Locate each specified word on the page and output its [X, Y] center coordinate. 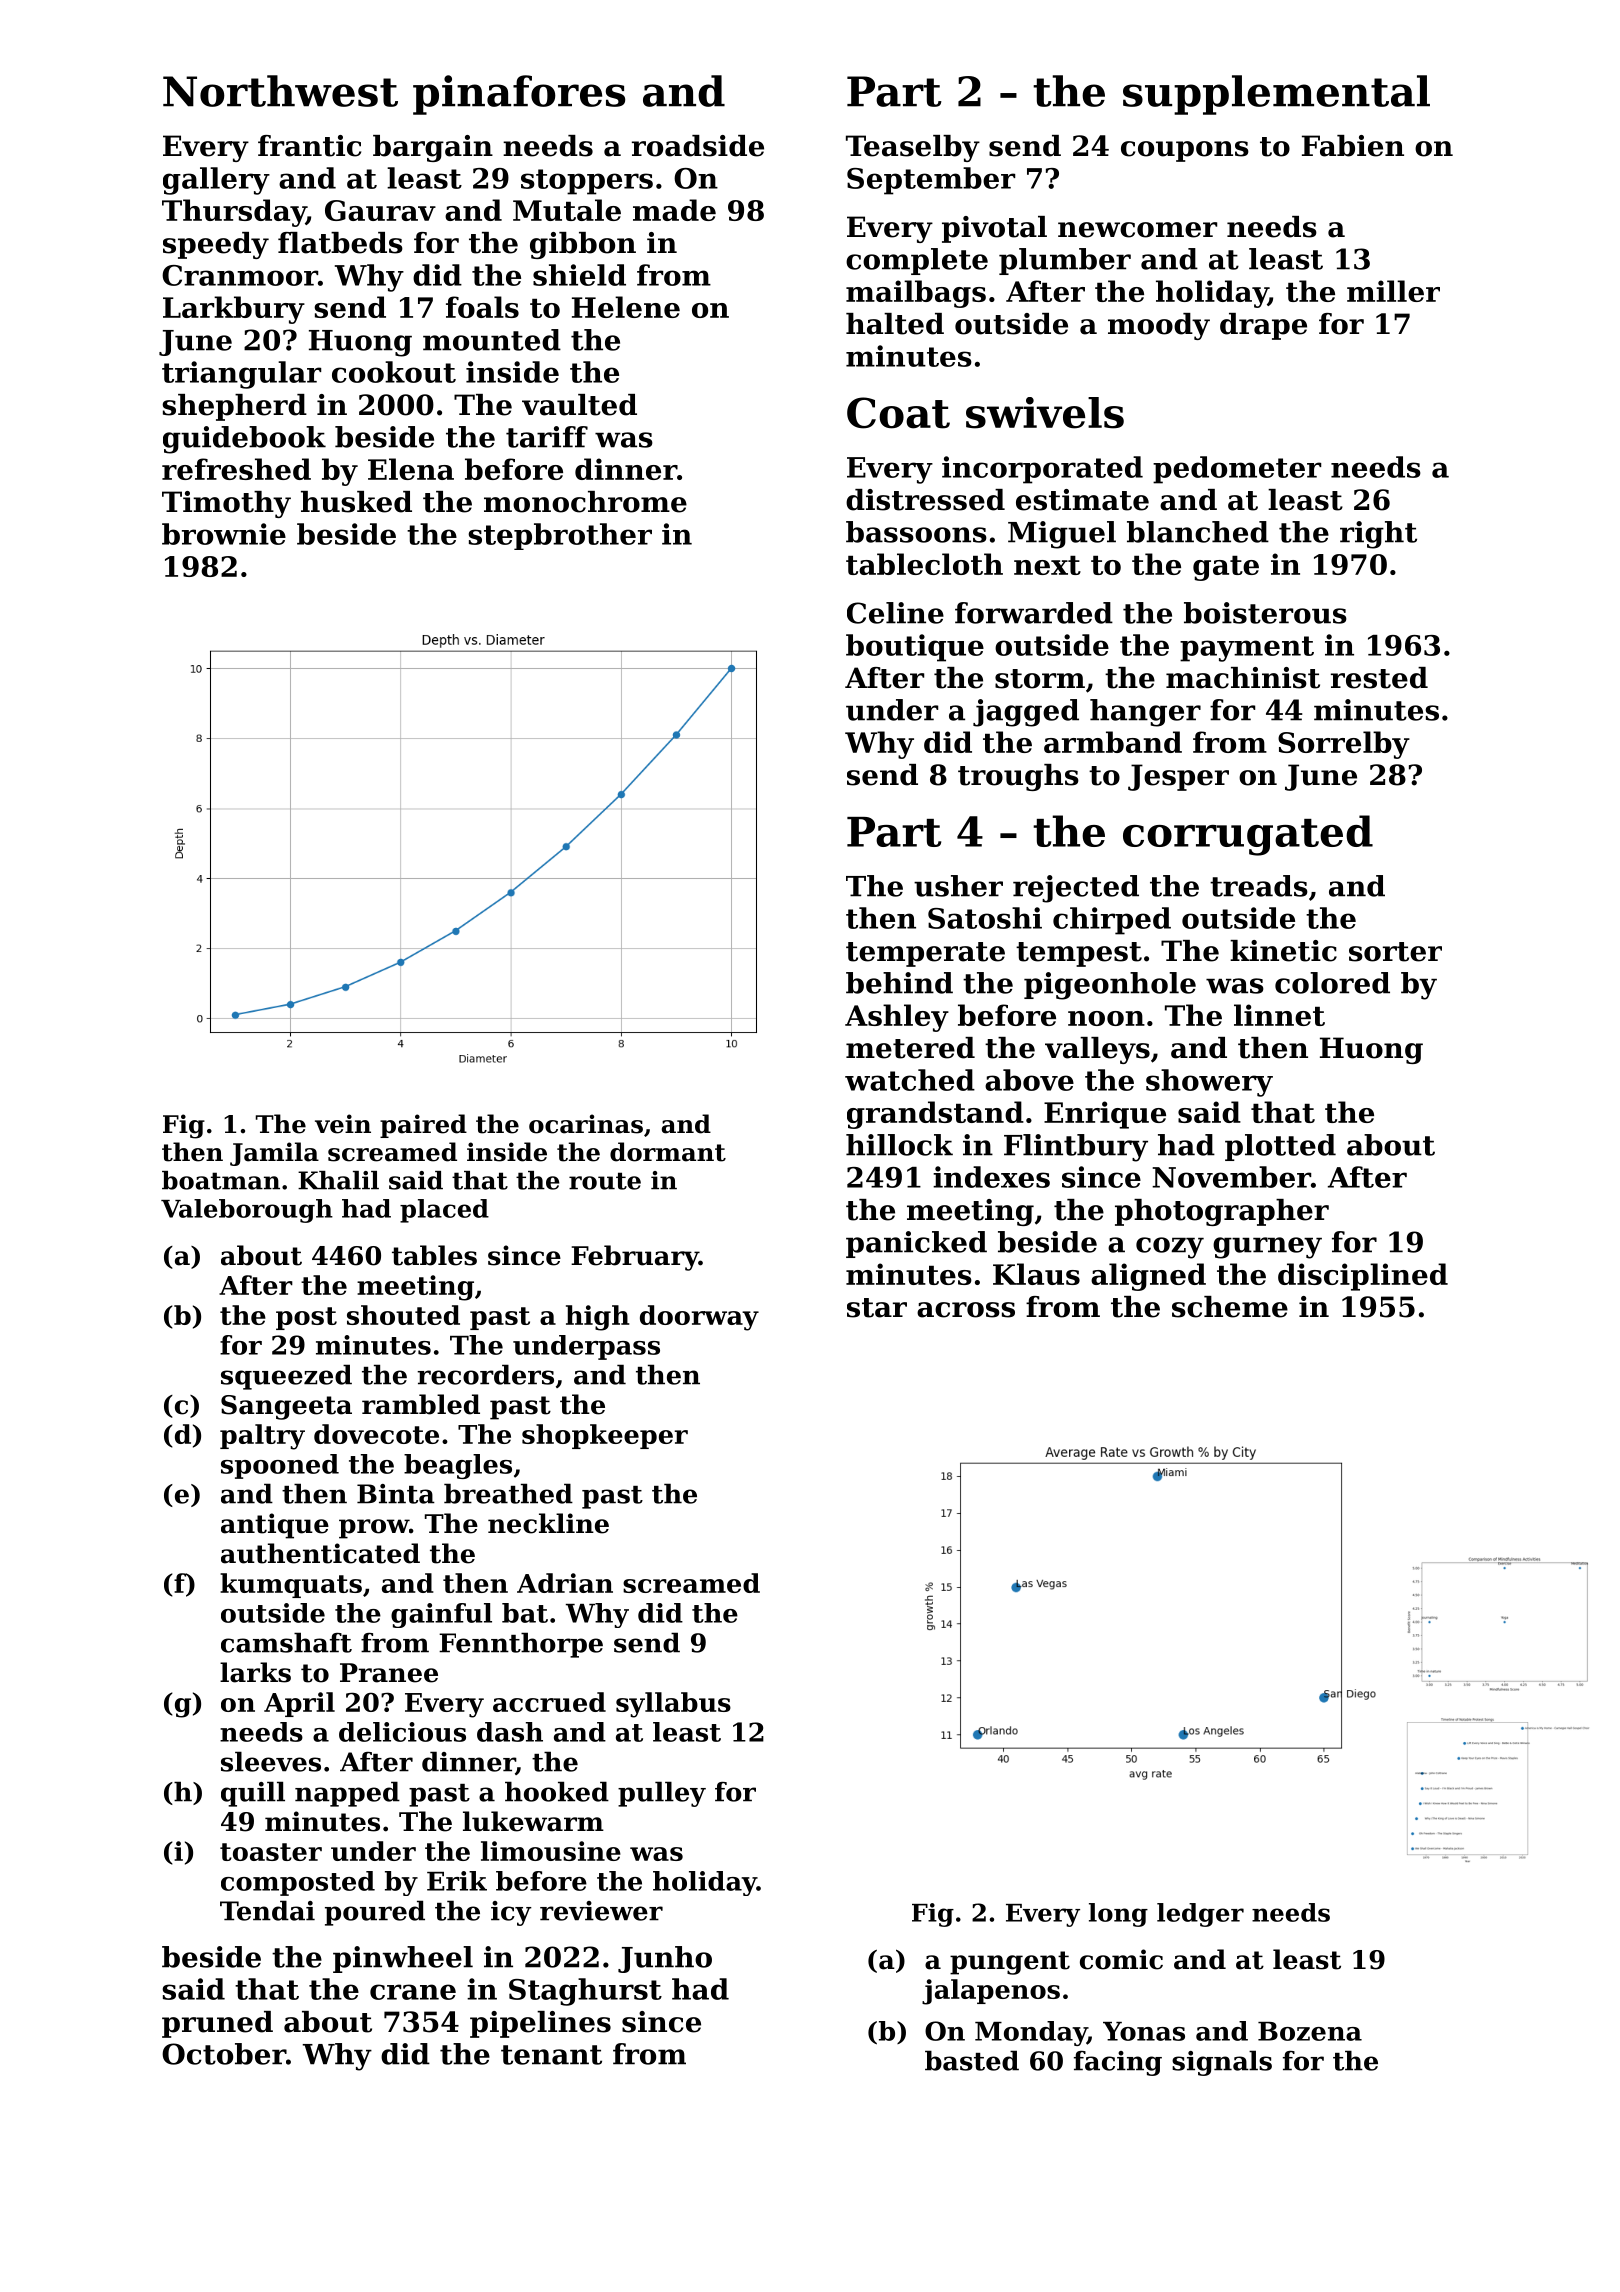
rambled [421, 1404]
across [966, 1310]
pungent [1010, 1963]
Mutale [567, 210]
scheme [1230, 1307]
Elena [411, 469]
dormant [668, 1152]
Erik [457, 1881]
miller [1393, 291]
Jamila [274, 1154]
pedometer [1237, 470]
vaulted [579, 405]
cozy [1170, 1248]
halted [895, 324]
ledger [1200, 1915]
